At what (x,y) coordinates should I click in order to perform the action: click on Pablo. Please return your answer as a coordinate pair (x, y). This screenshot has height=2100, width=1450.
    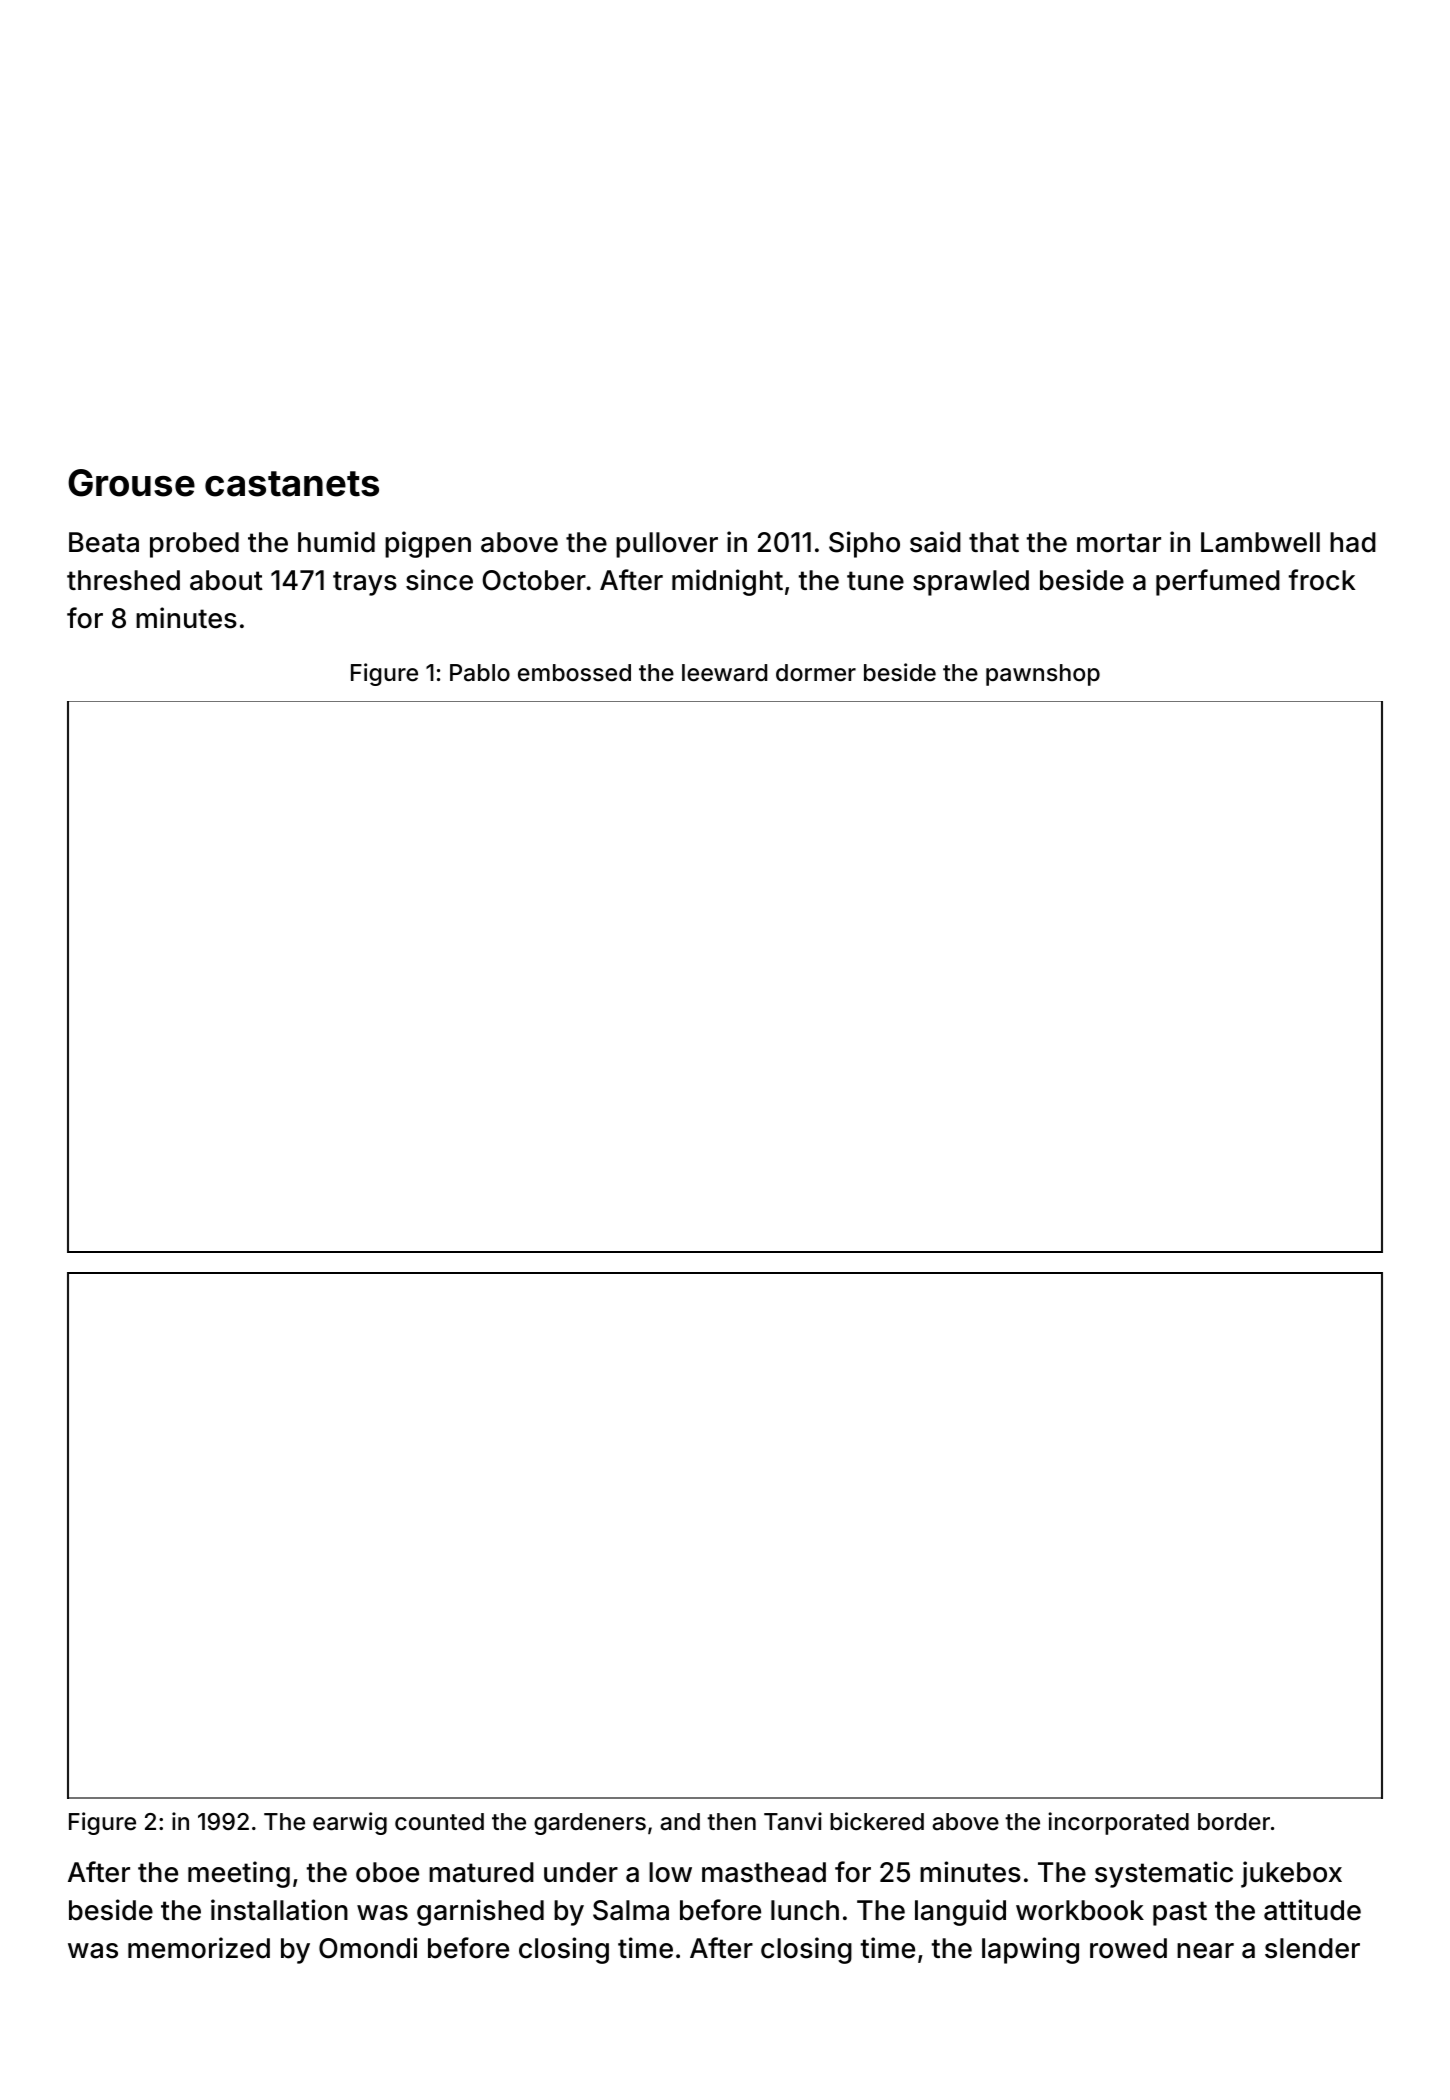
    Looking at the image, I should click on (480, 673).
